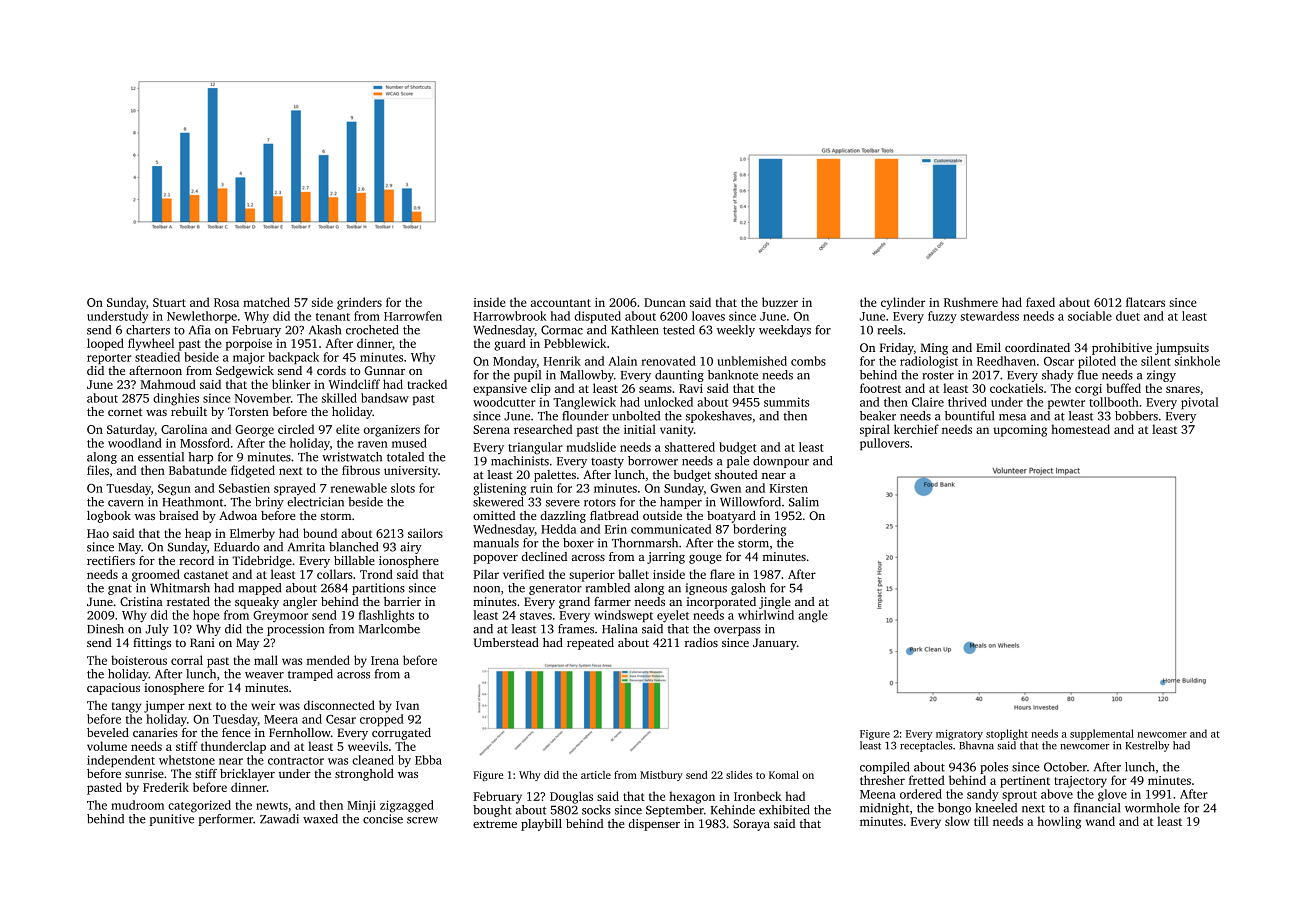 This page has height=924, width=1308. What do you see at coordinates (259, 589) in the page?
I see `mapped` at bounding box center [259, 589].
